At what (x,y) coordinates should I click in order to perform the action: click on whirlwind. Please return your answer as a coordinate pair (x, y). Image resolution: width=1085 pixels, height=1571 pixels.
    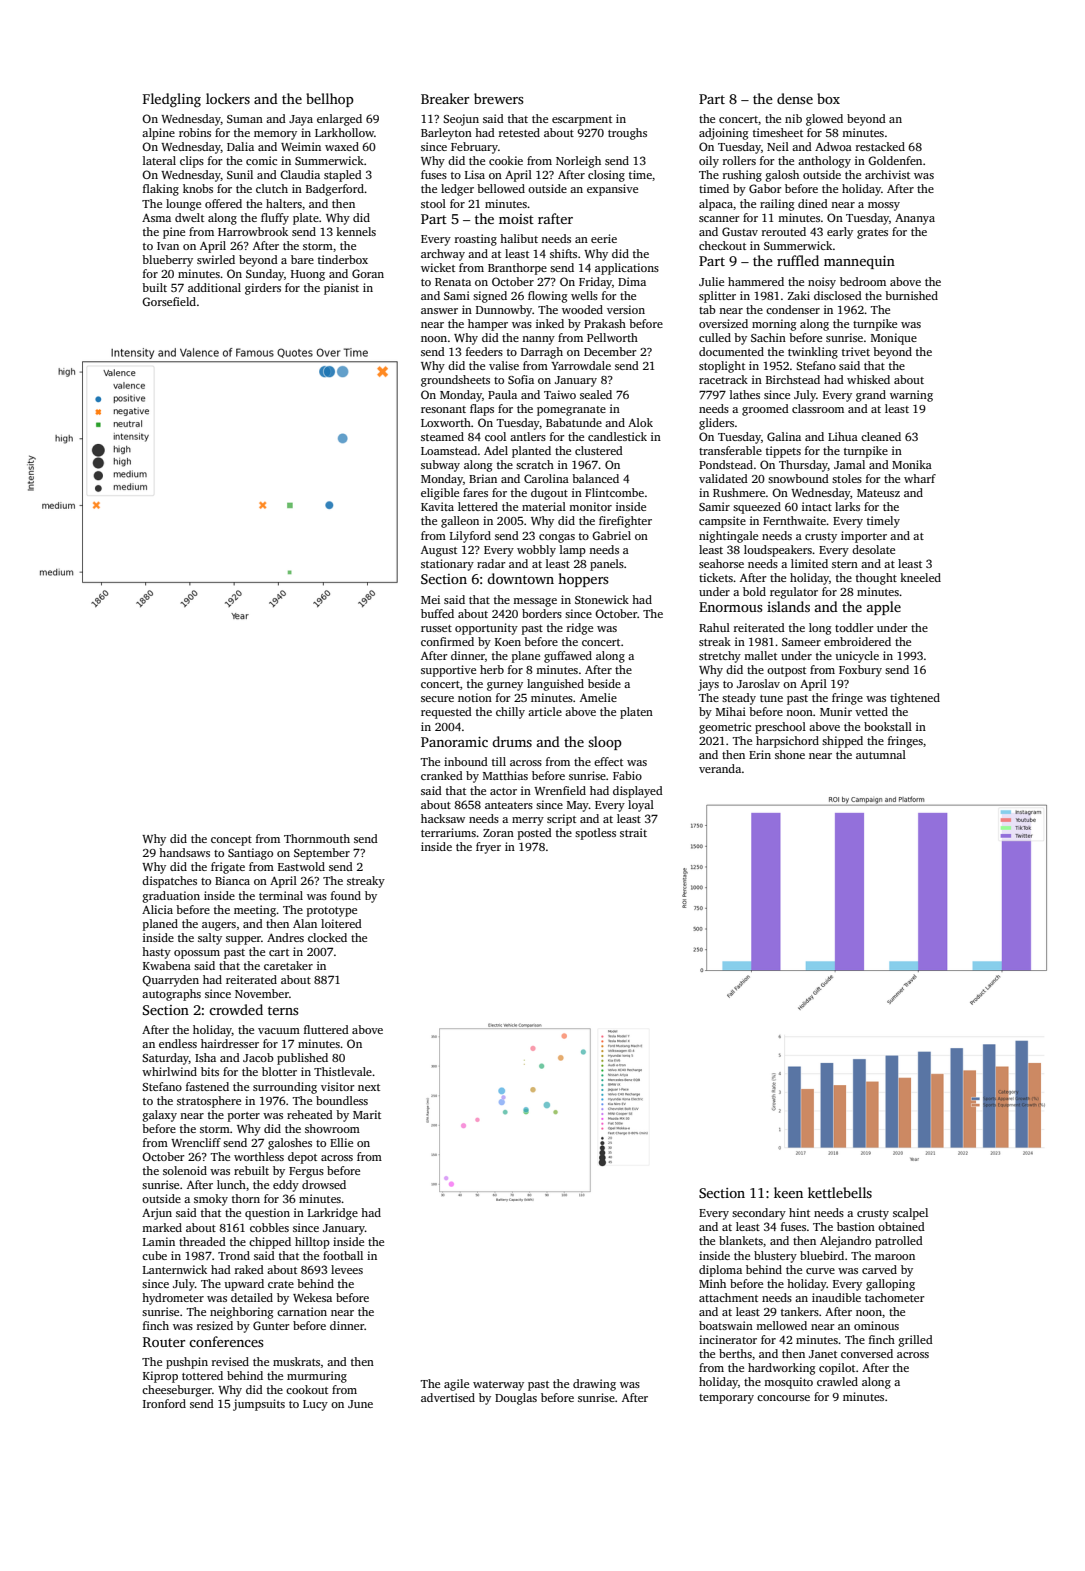
    Looking at the image, I should click on (169, 1071).
